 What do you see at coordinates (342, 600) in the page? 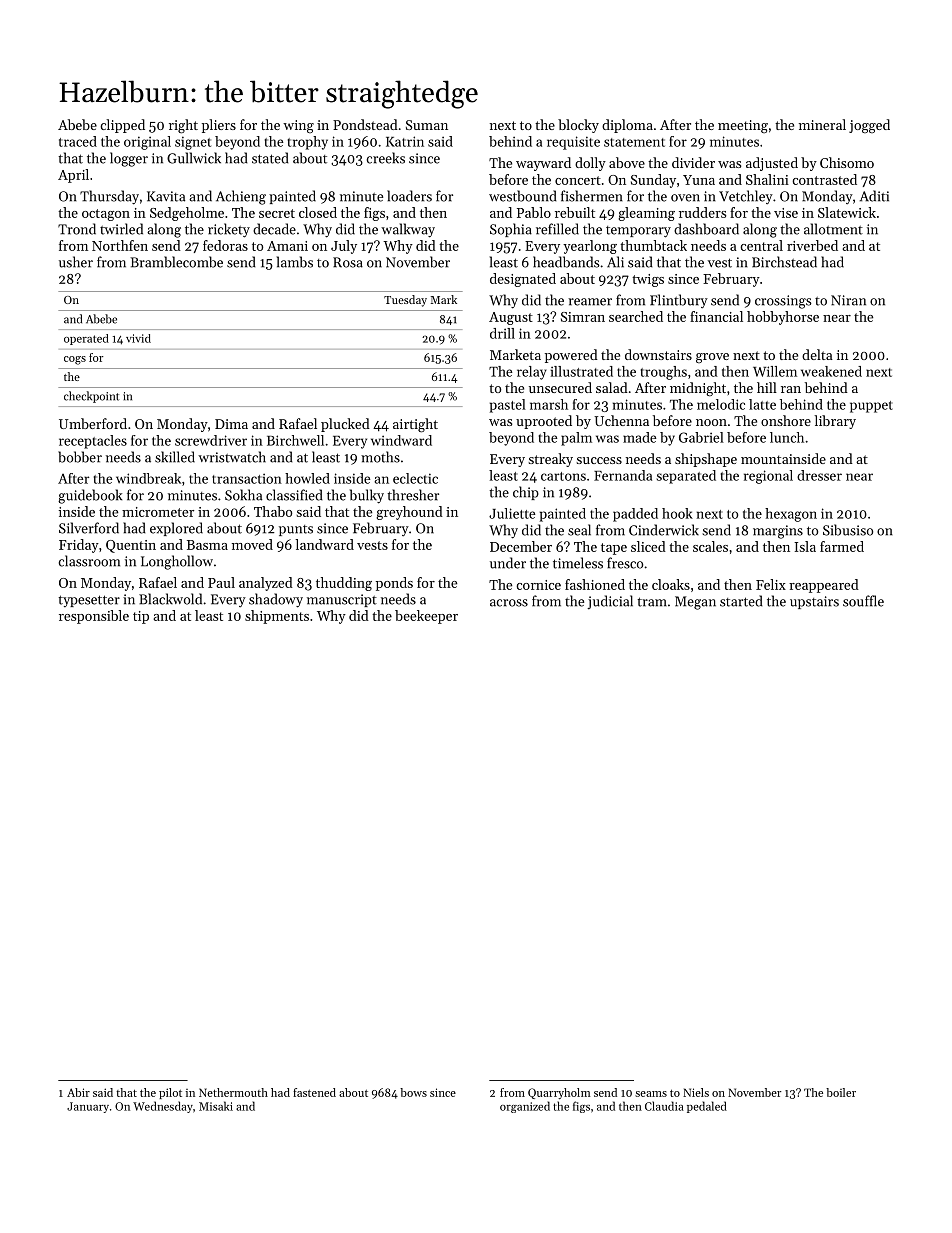
I see `manuscript` at bounding box center [342, 600].
